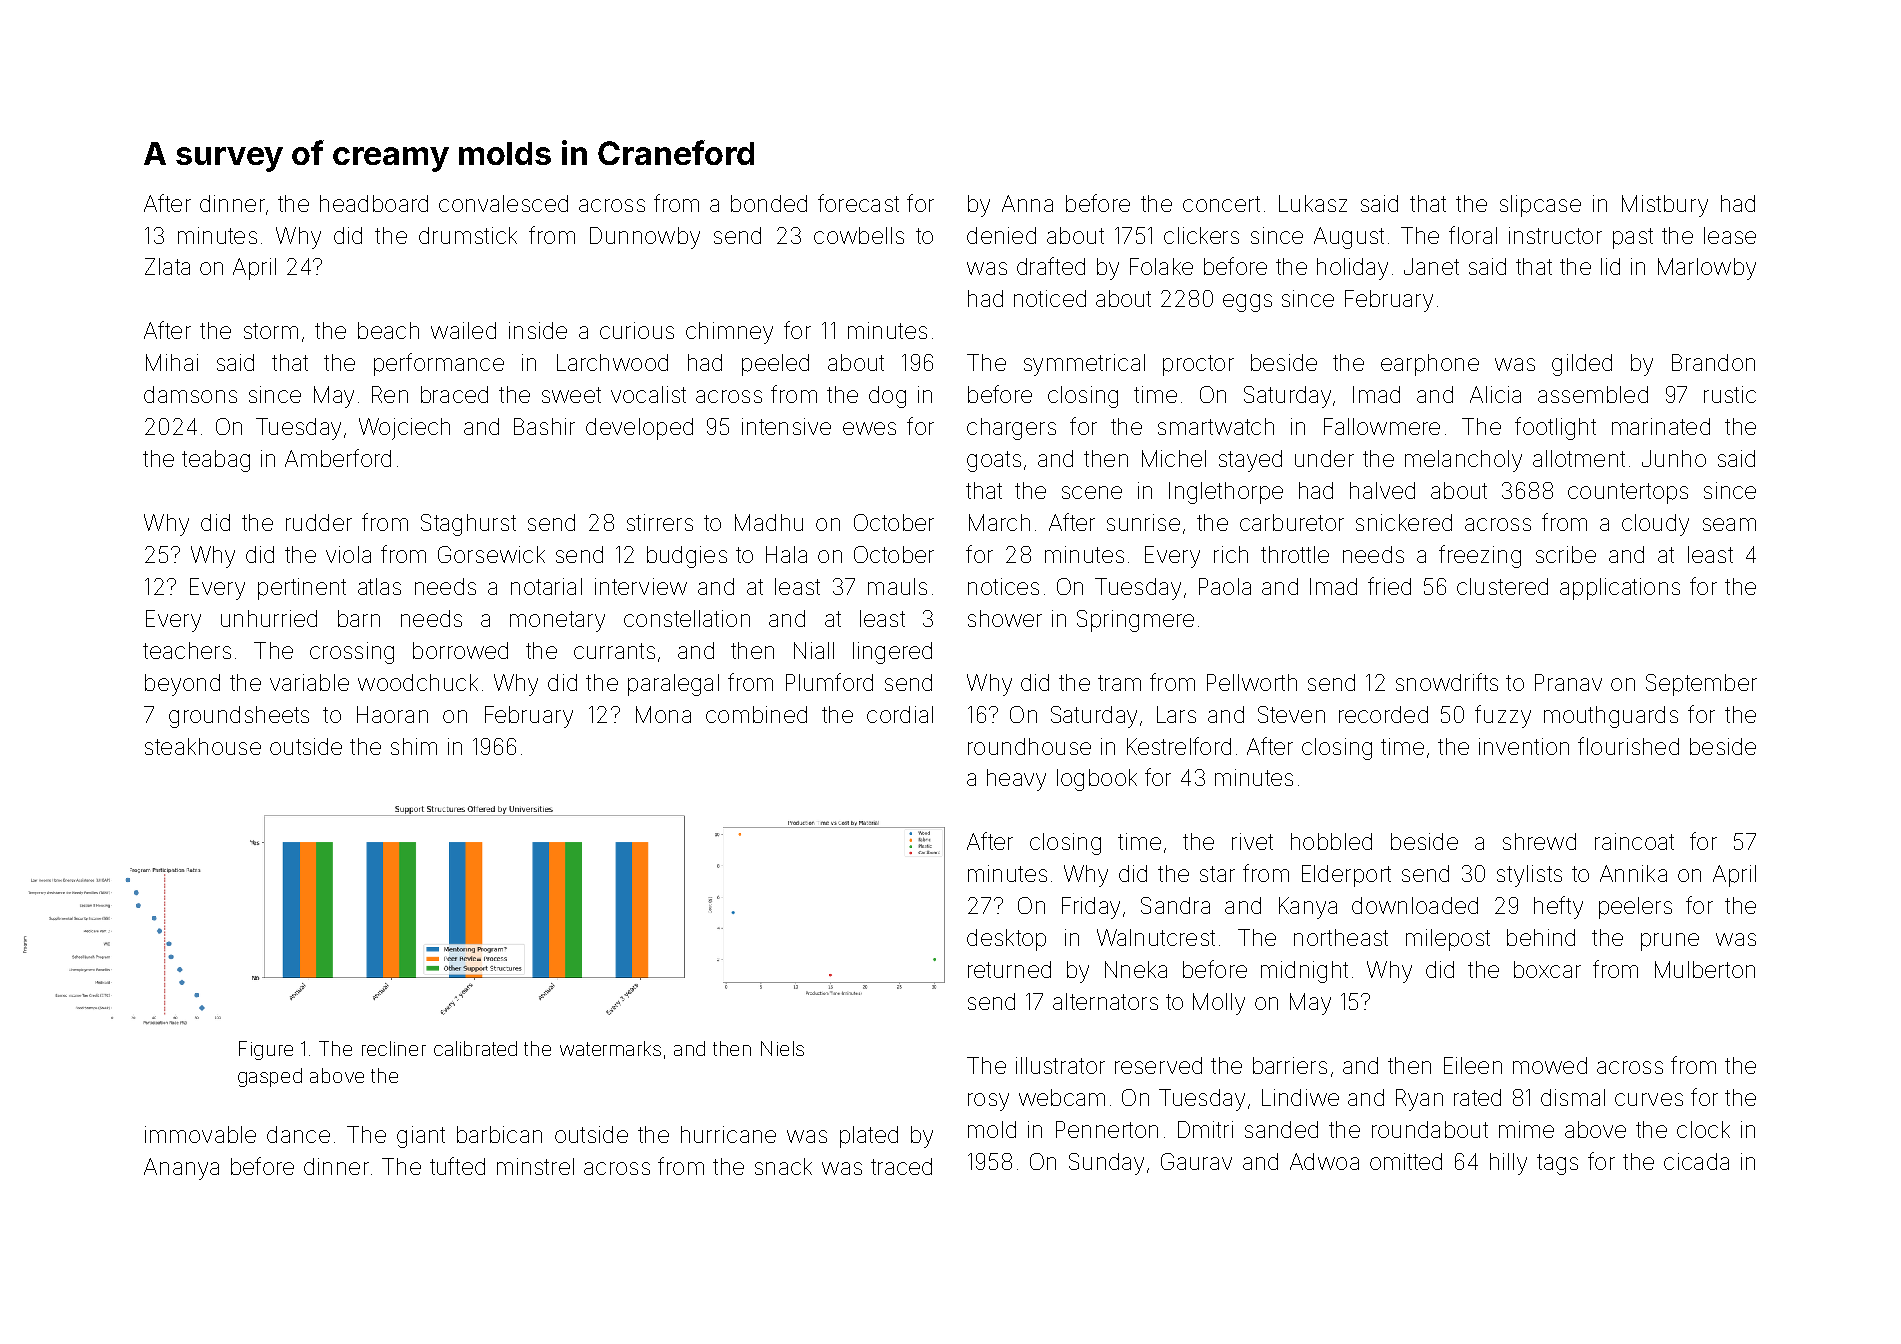 This screenshot has height=1344, width=1901. I want to click on watermarks, so click(610, 1048).
